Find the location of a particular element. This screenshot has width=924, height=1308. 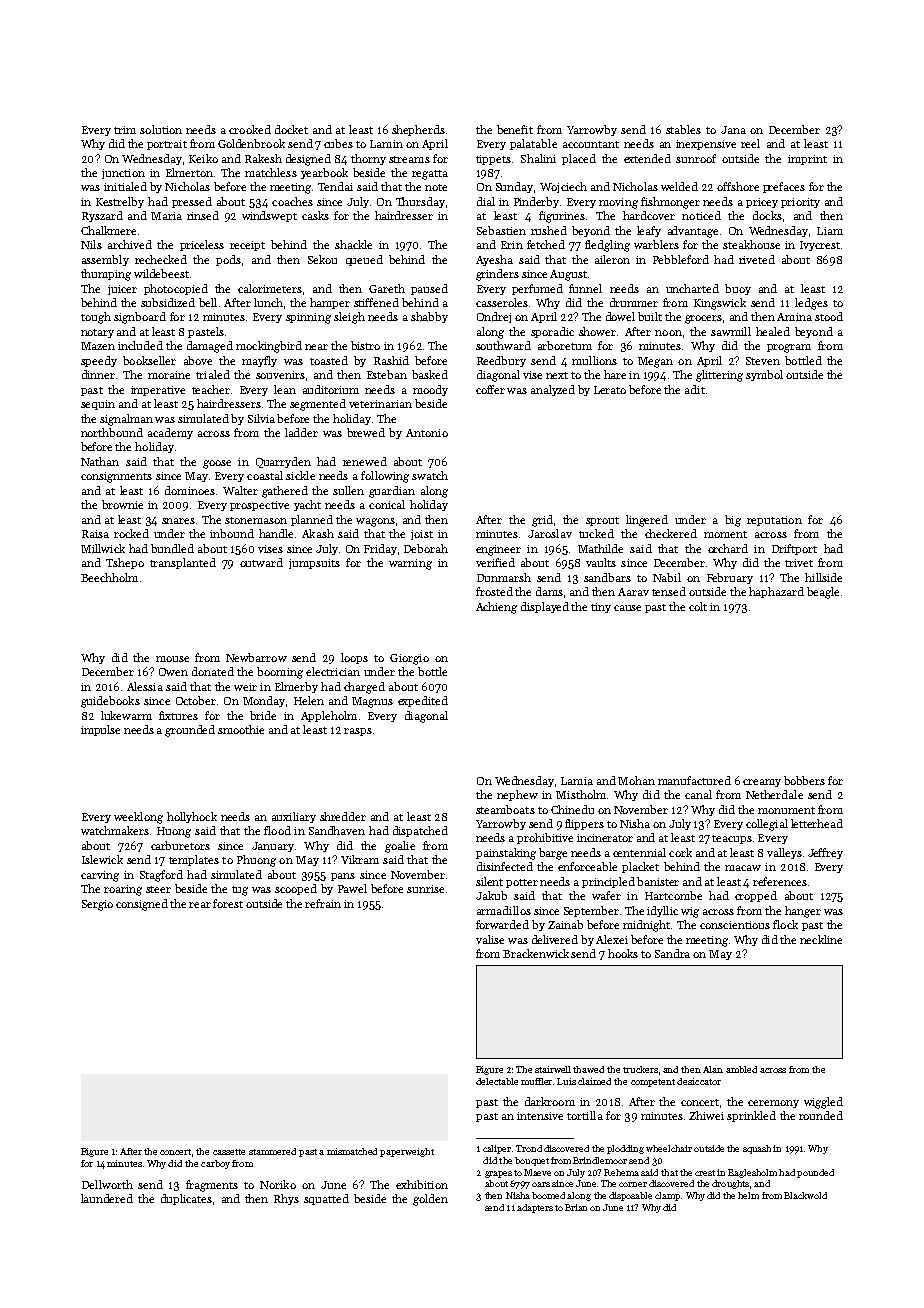

bride is located at coordinates (263, 715).
